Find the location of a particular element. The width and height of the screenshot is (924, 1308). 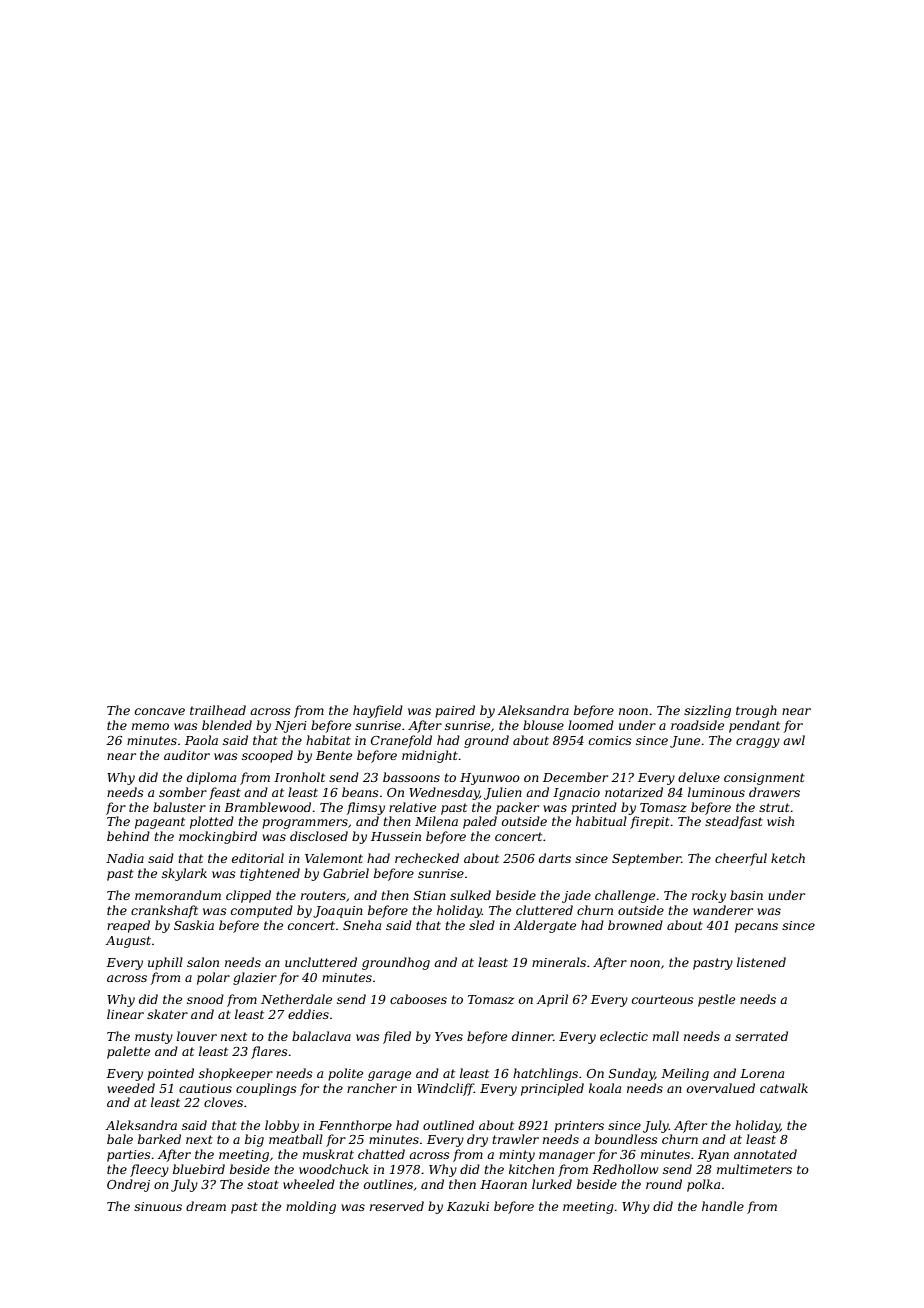

consignment is located at coordinates (764, 779).
